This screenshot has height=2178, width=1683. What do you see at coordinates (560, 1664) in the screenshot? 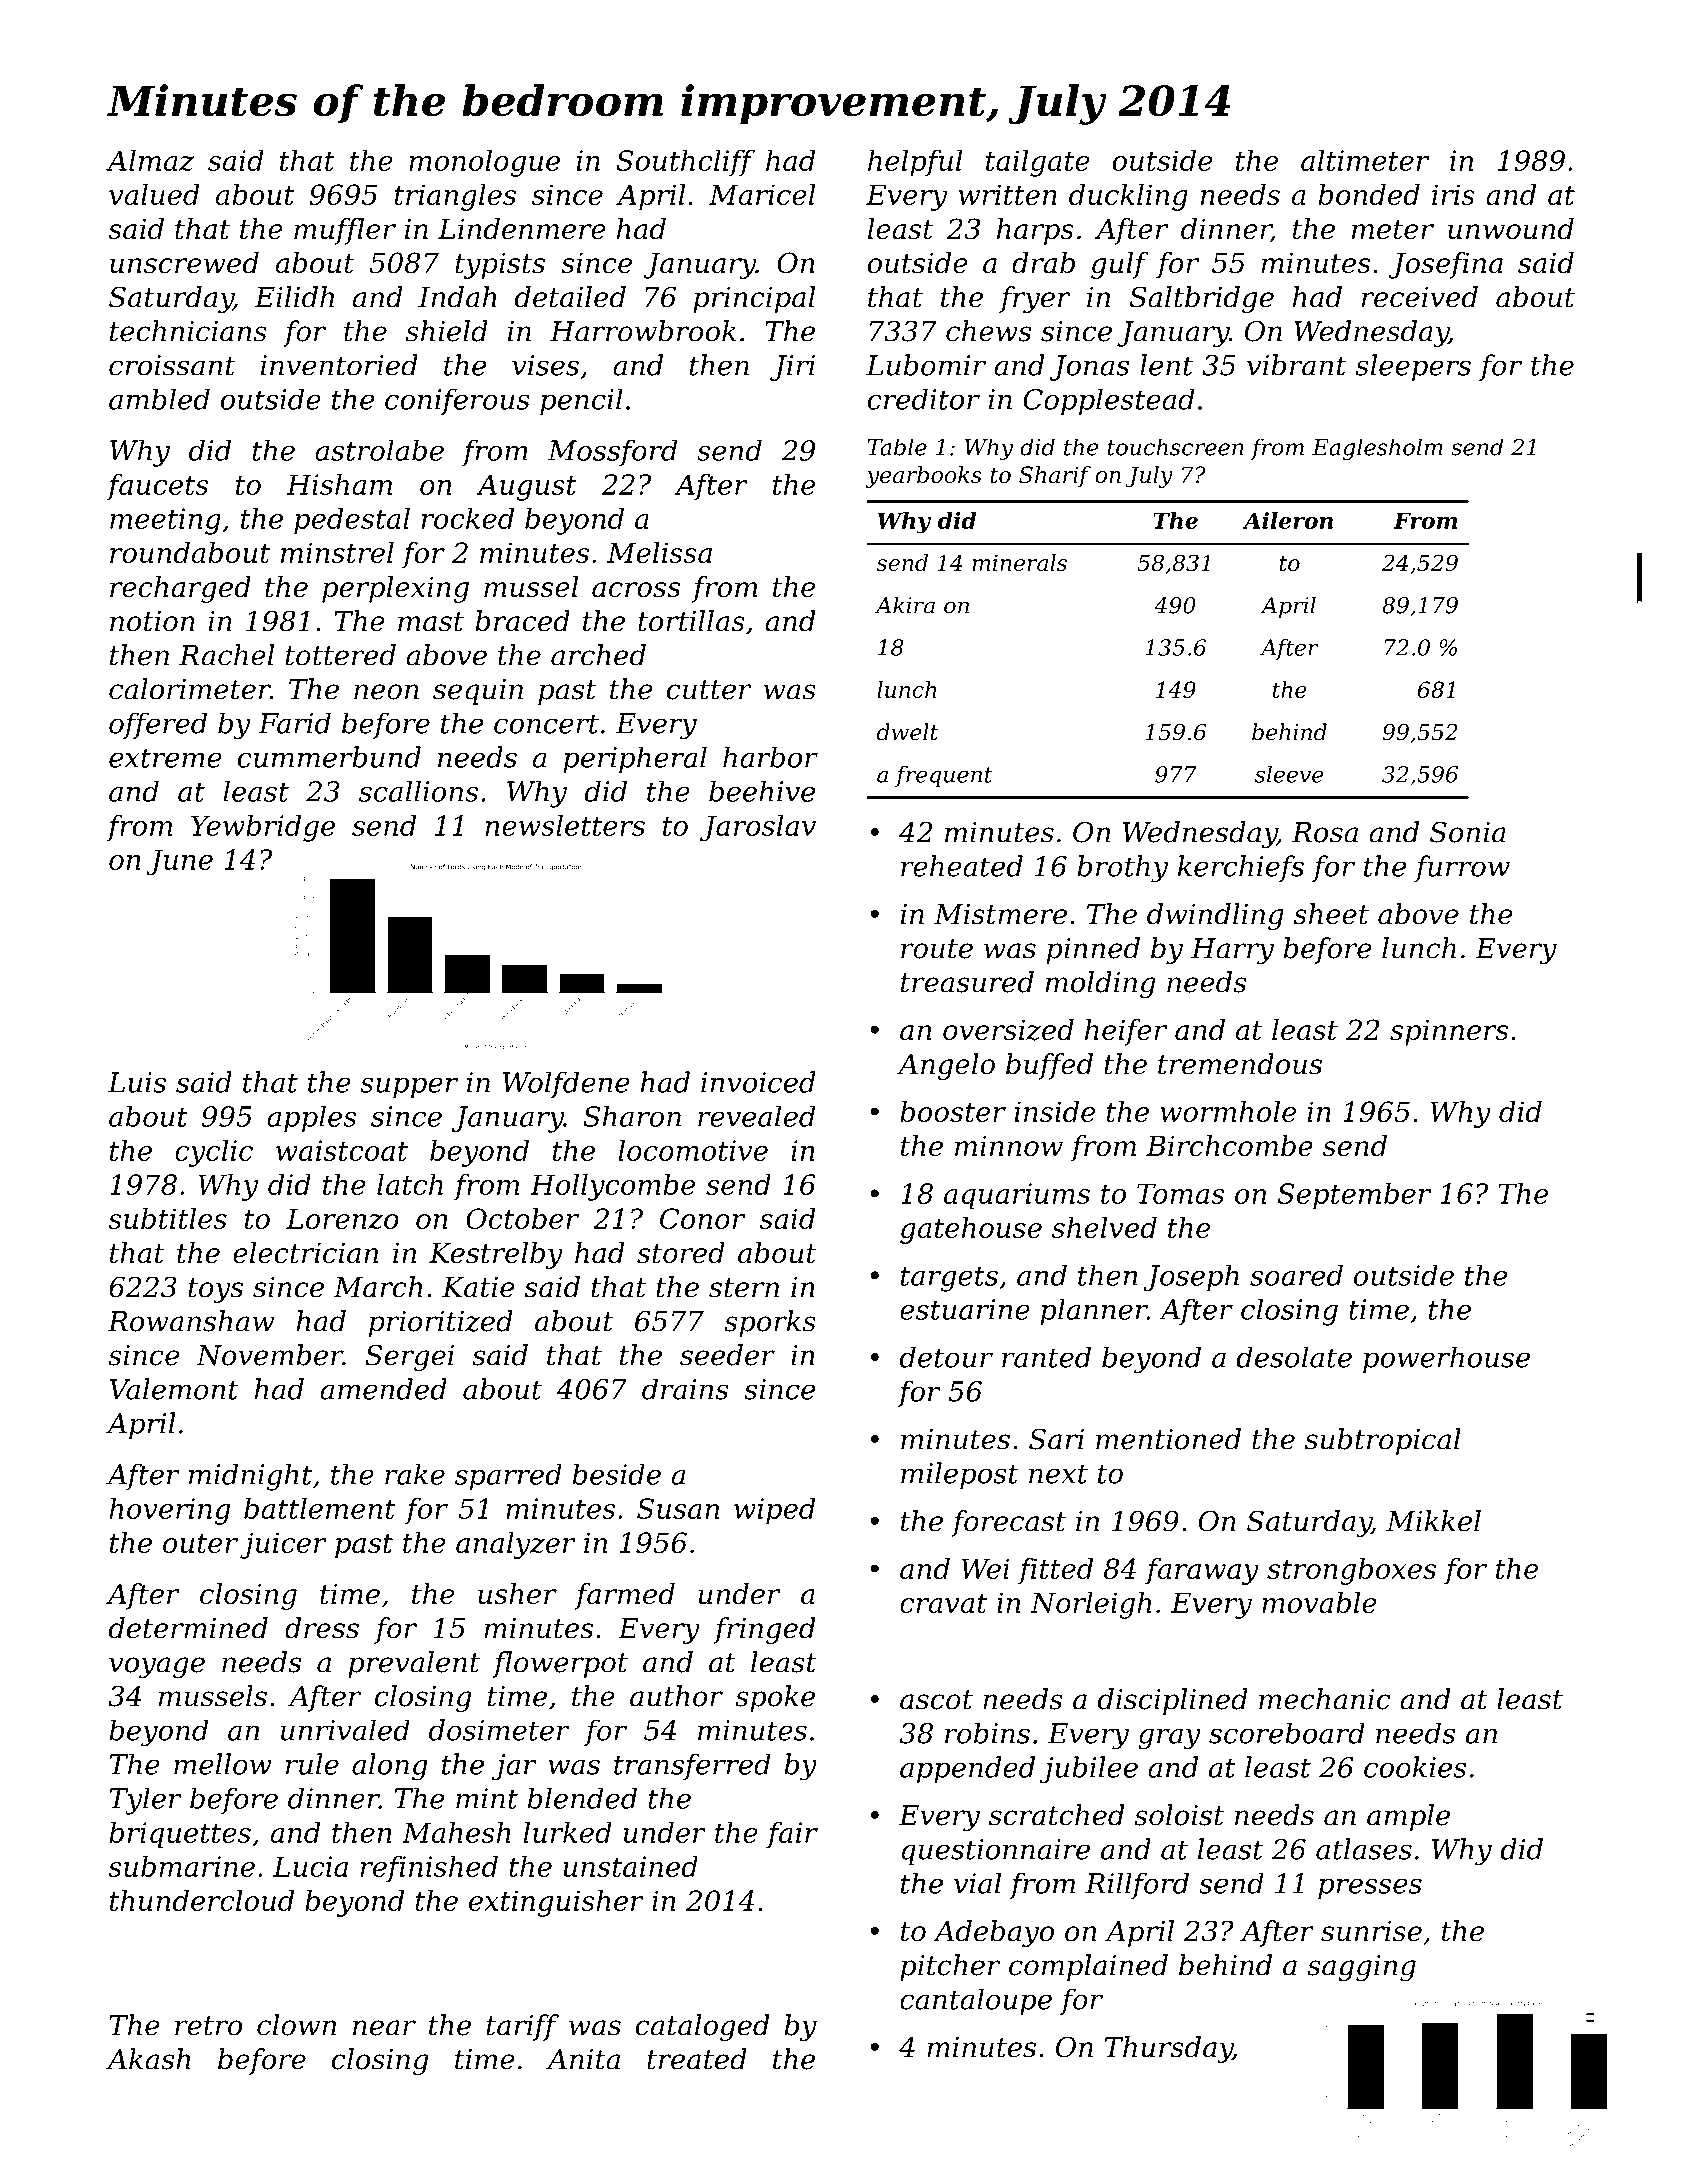
I see `flowerpot` at bounding box center [560, 1664].
